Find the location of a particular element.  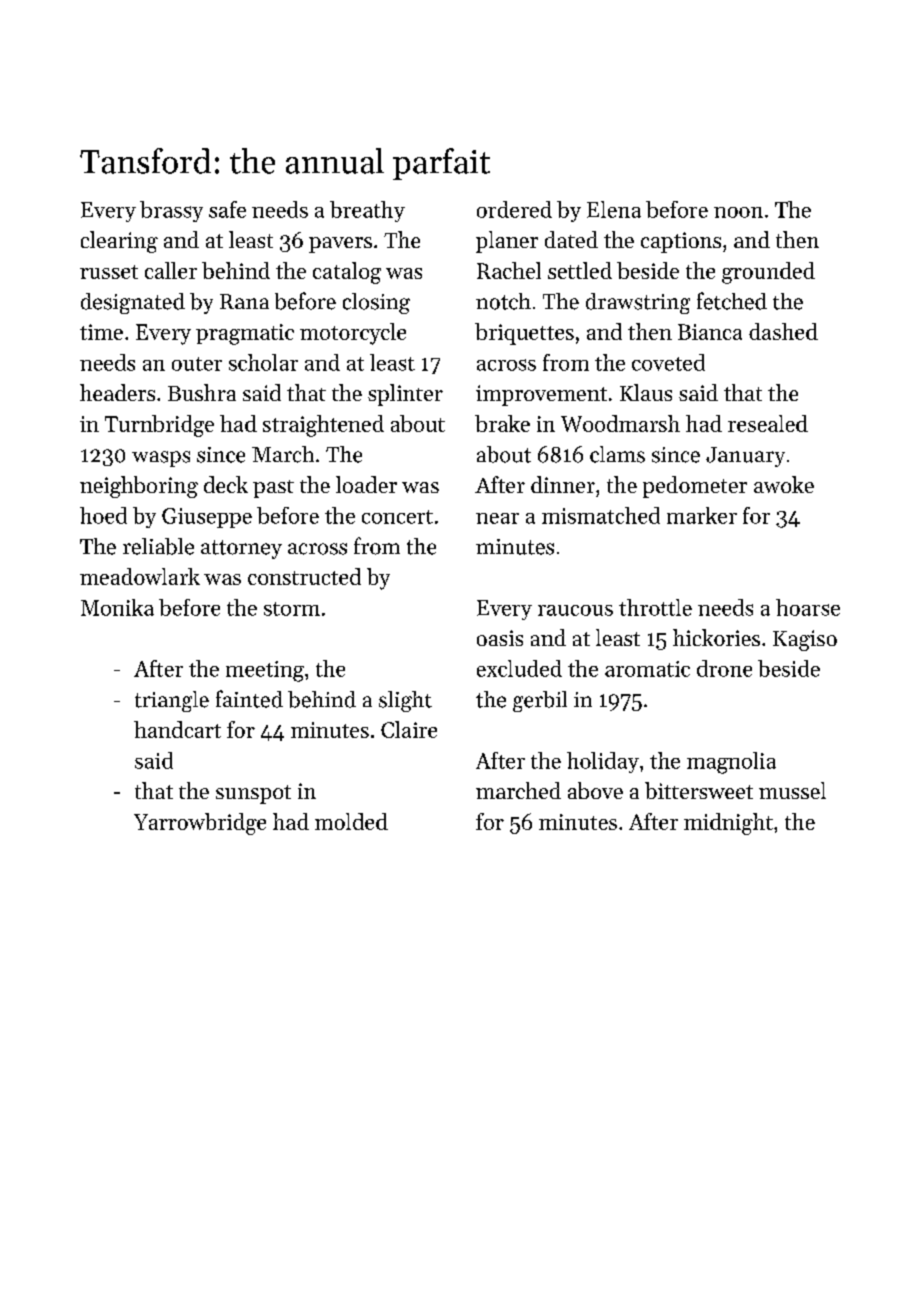

fetched is located at coordinates (732, 301).
